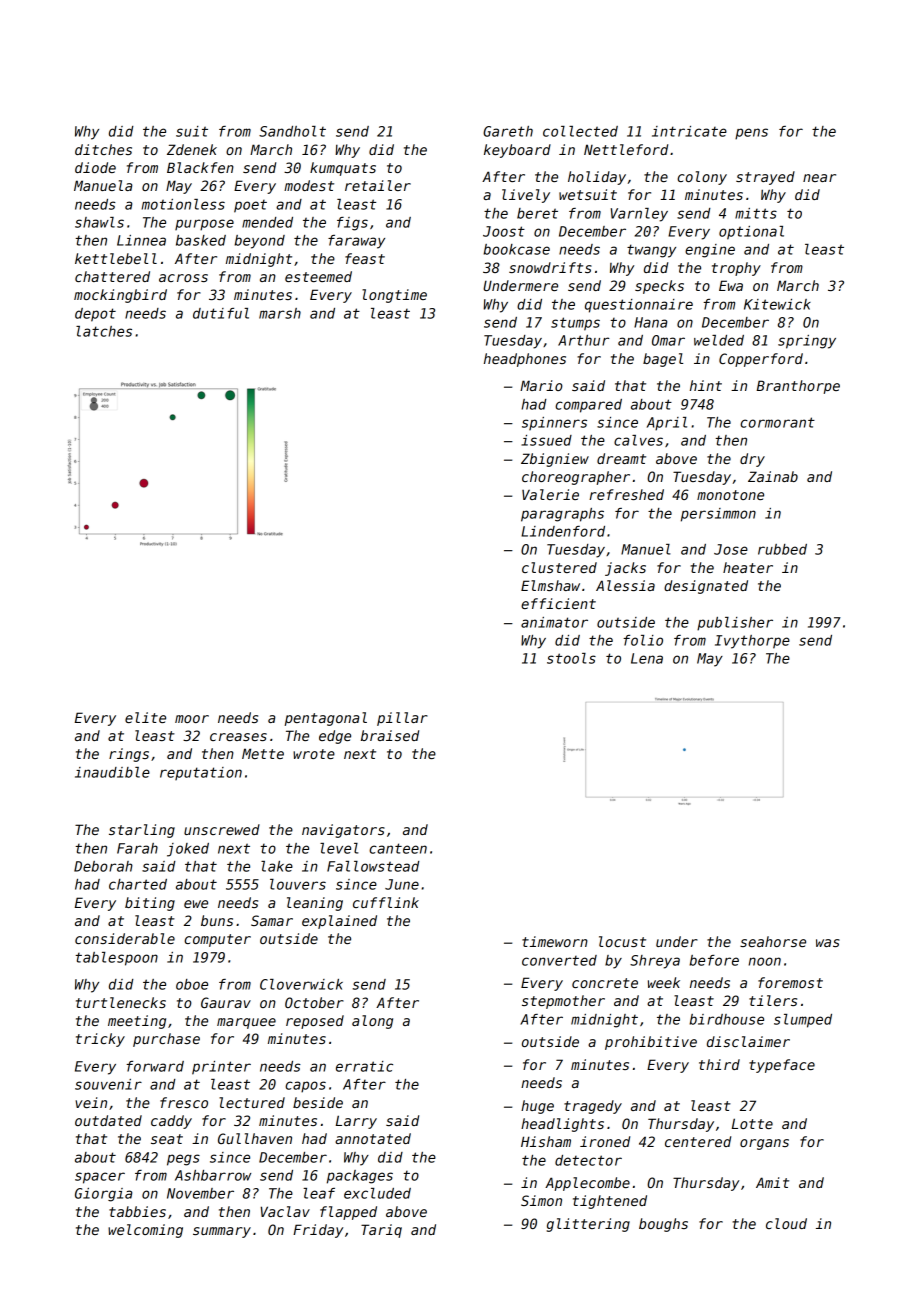  I want to click on seahorse, so click(773, 941).
